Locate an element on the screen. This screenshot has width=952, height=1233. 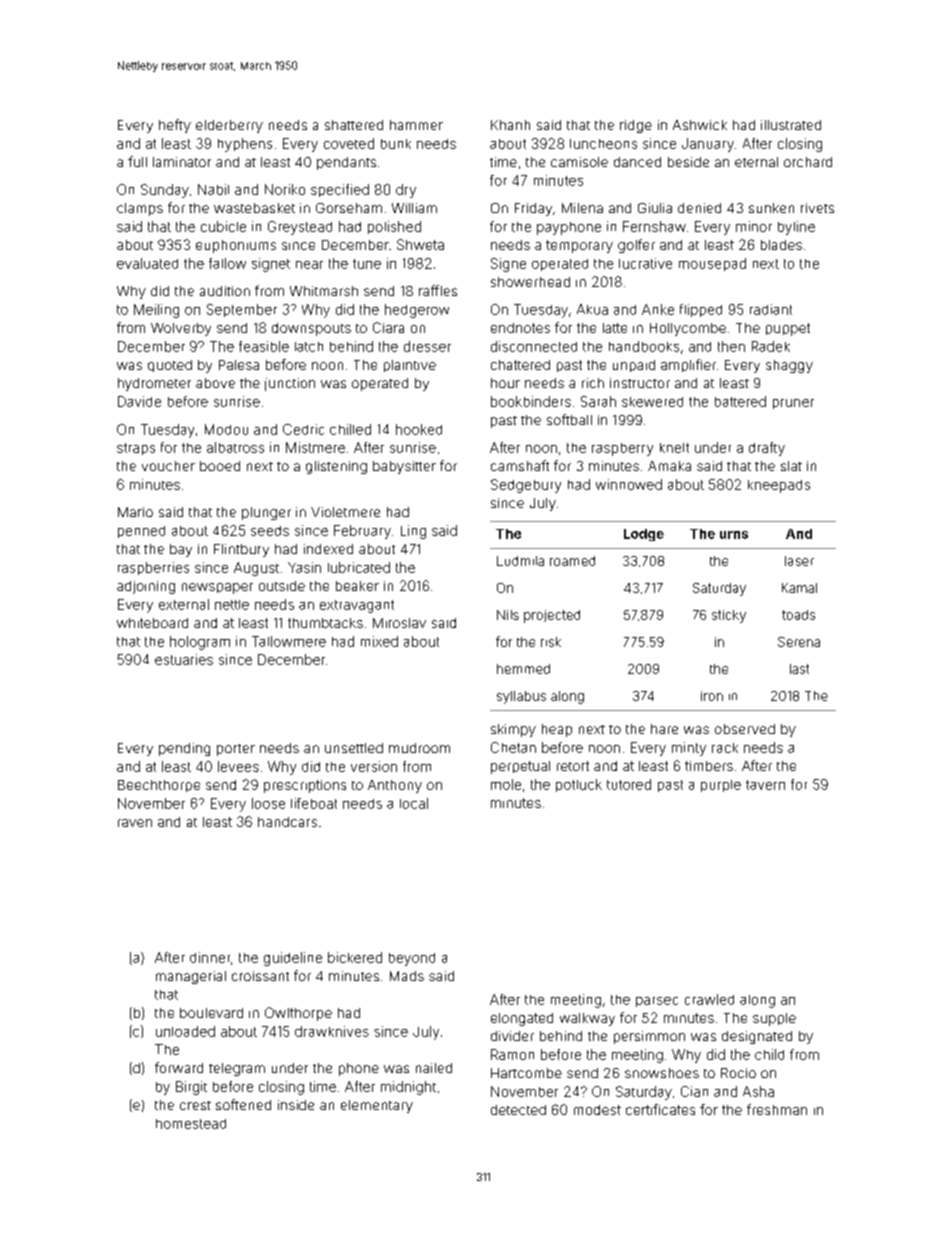
hare is located at coordinates (664, 729).
